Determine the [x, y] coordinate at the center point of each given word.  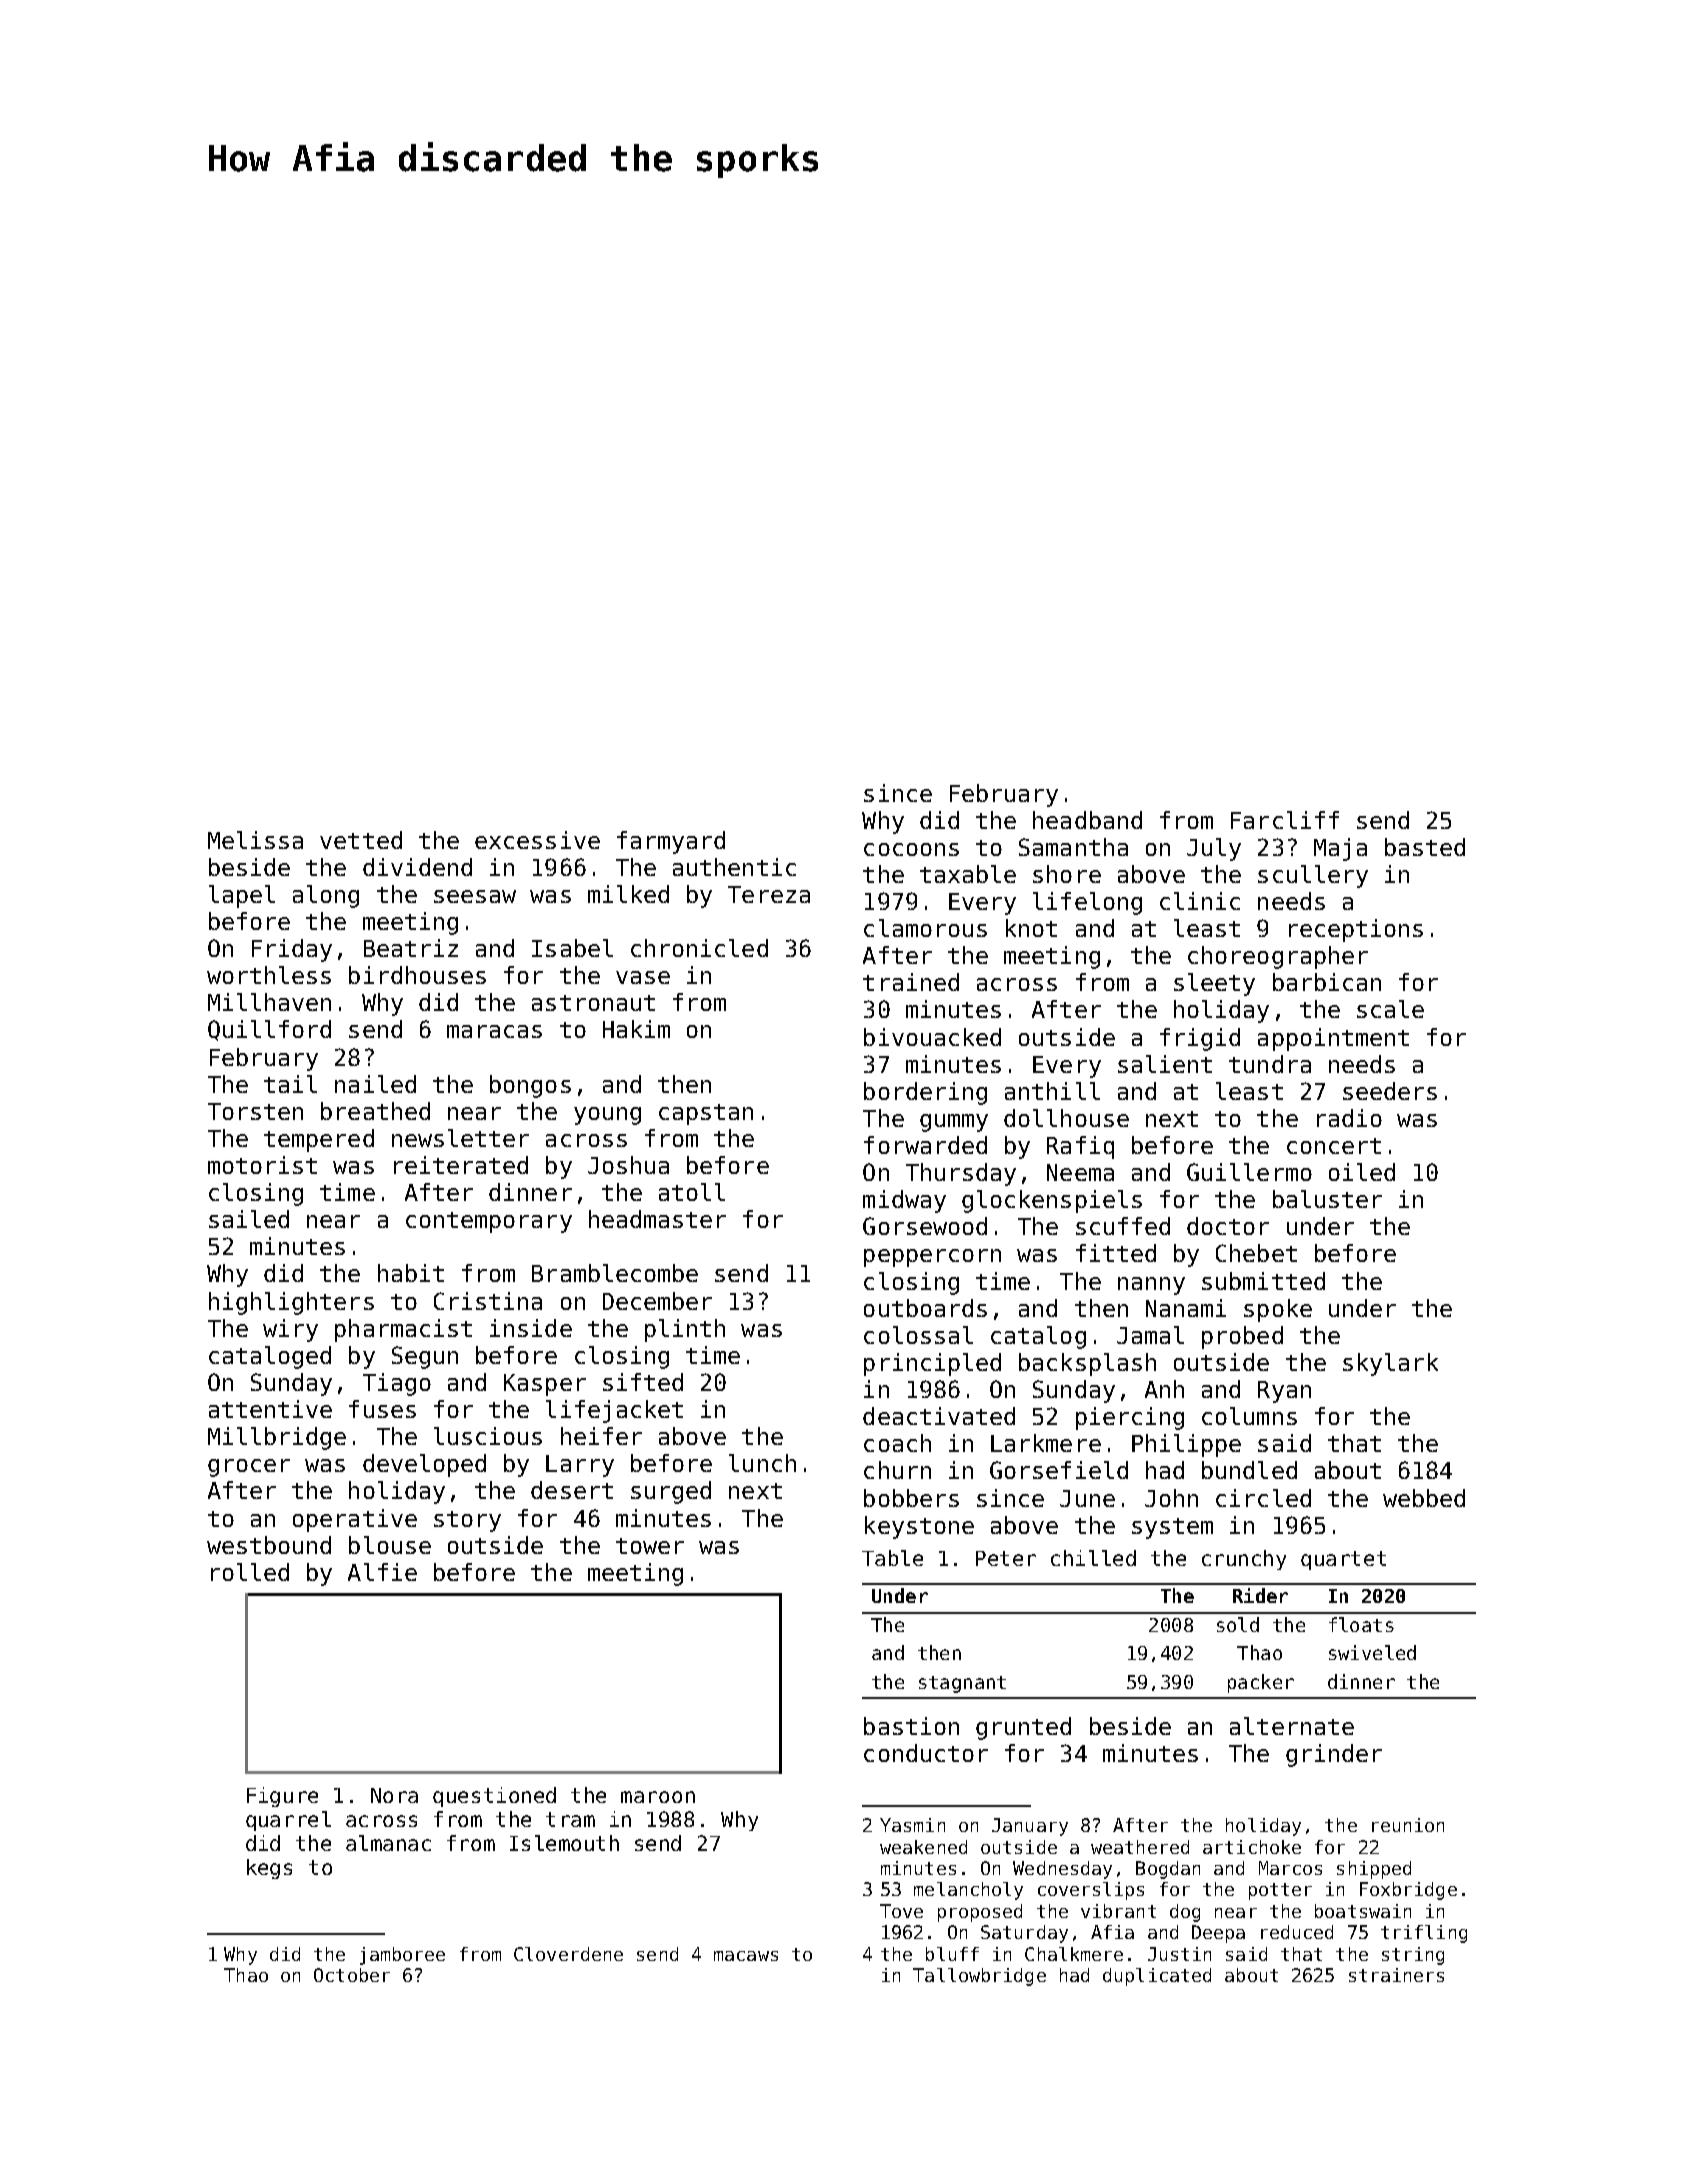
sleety [1214, 984]
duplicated [1157, 1977]
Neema [1080, 1172]
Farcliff [1285, 820]
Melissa [255, 840]
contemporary [489, 1222]
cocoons [911, 849]
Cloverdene [568, 1954]
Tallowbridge [979, 1977]
